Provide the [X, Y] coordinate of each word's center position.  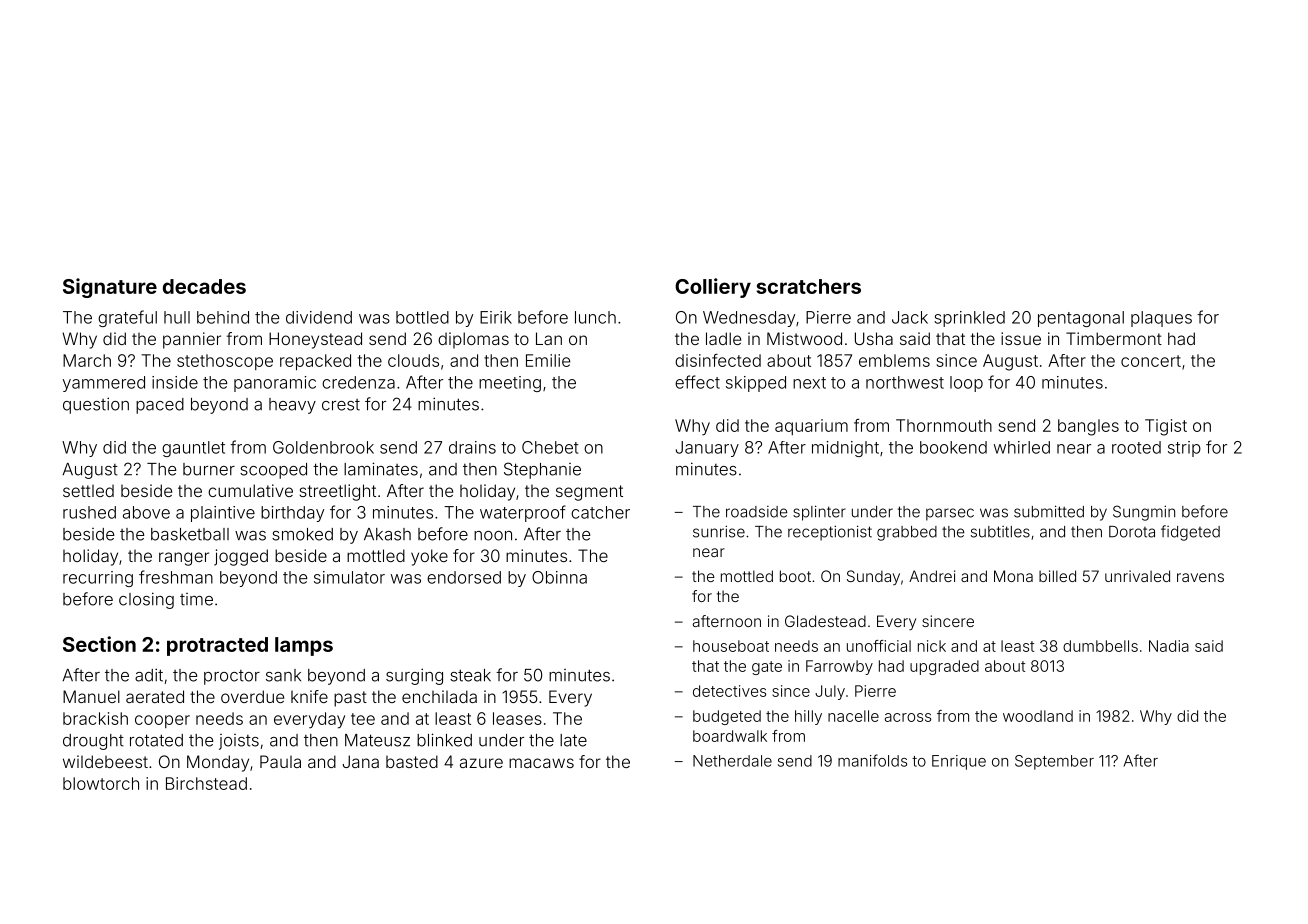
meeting [510, 384]
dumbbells [1100, 646]
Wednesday [749, 319]
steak [470, 675]
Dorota [1132, 532]
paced [160, 406]
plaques [1161, 319]
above [146, 512]
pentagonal [1081, 319]
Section [99, 644]
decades [204, 286]
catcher [600, 512]
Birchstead [206, 783]
